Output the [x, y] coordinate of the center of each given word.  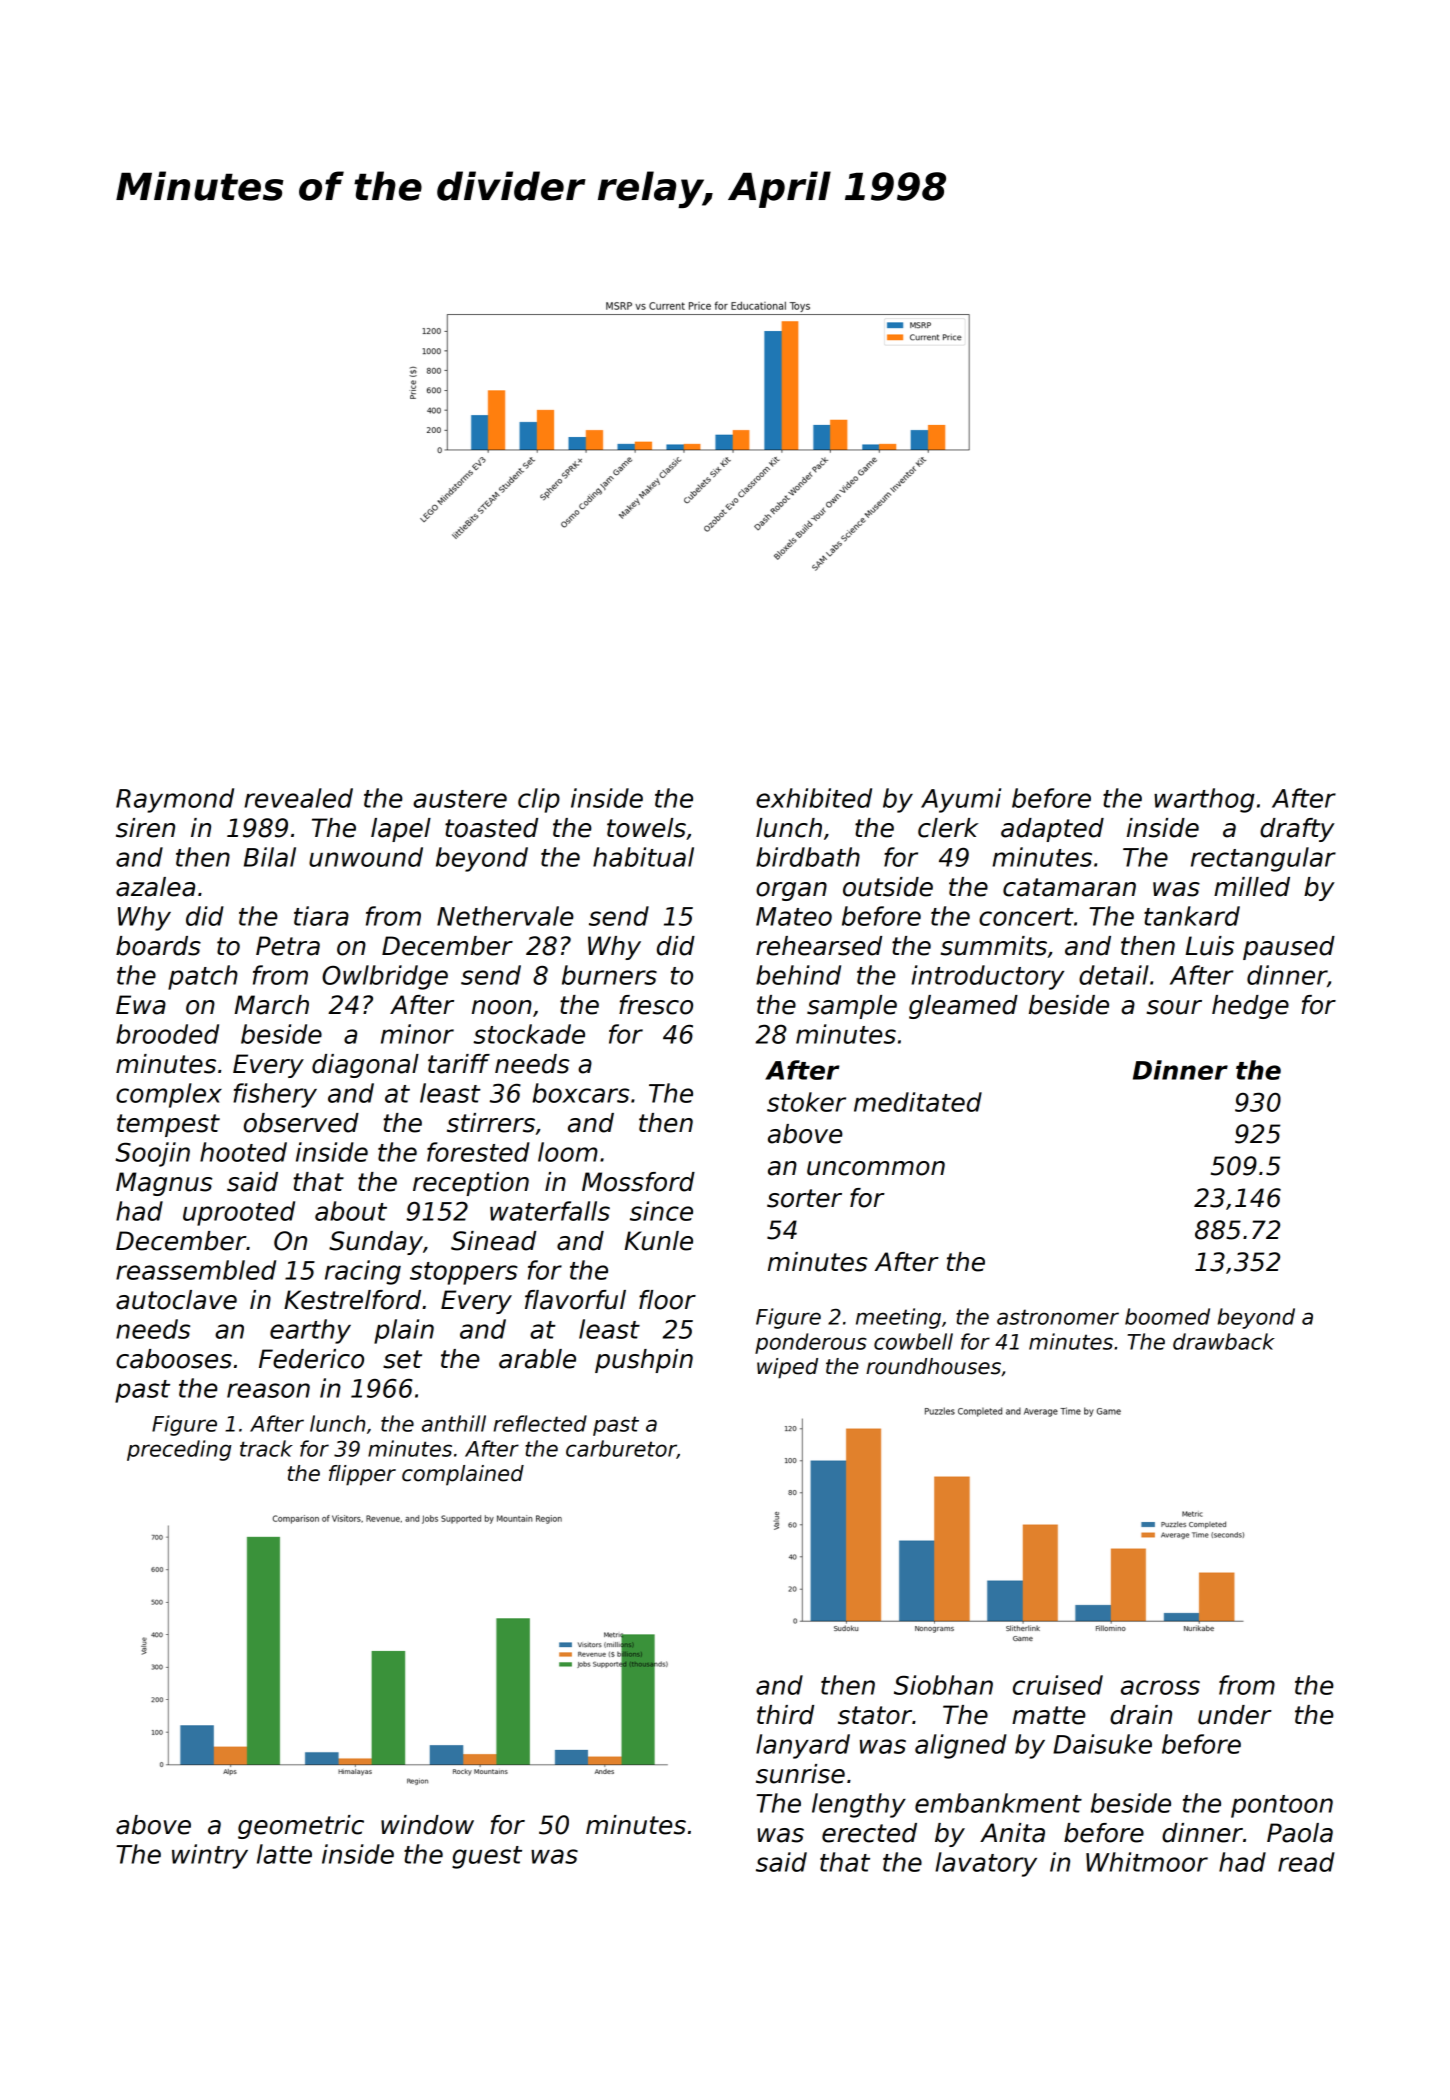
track [266, 1448]
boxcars [580, 1093]
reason [268, 1390]
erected [869, 1833]
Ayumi [961, 800]
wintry [210, 1856]
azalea [155, 887]
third [785, 1715]
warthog [1204, 800]
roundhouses [933, 1366]
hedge [1250, 1007]
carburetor [621, 1449]
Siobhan [943, 1685]
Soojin [153, 1154]
